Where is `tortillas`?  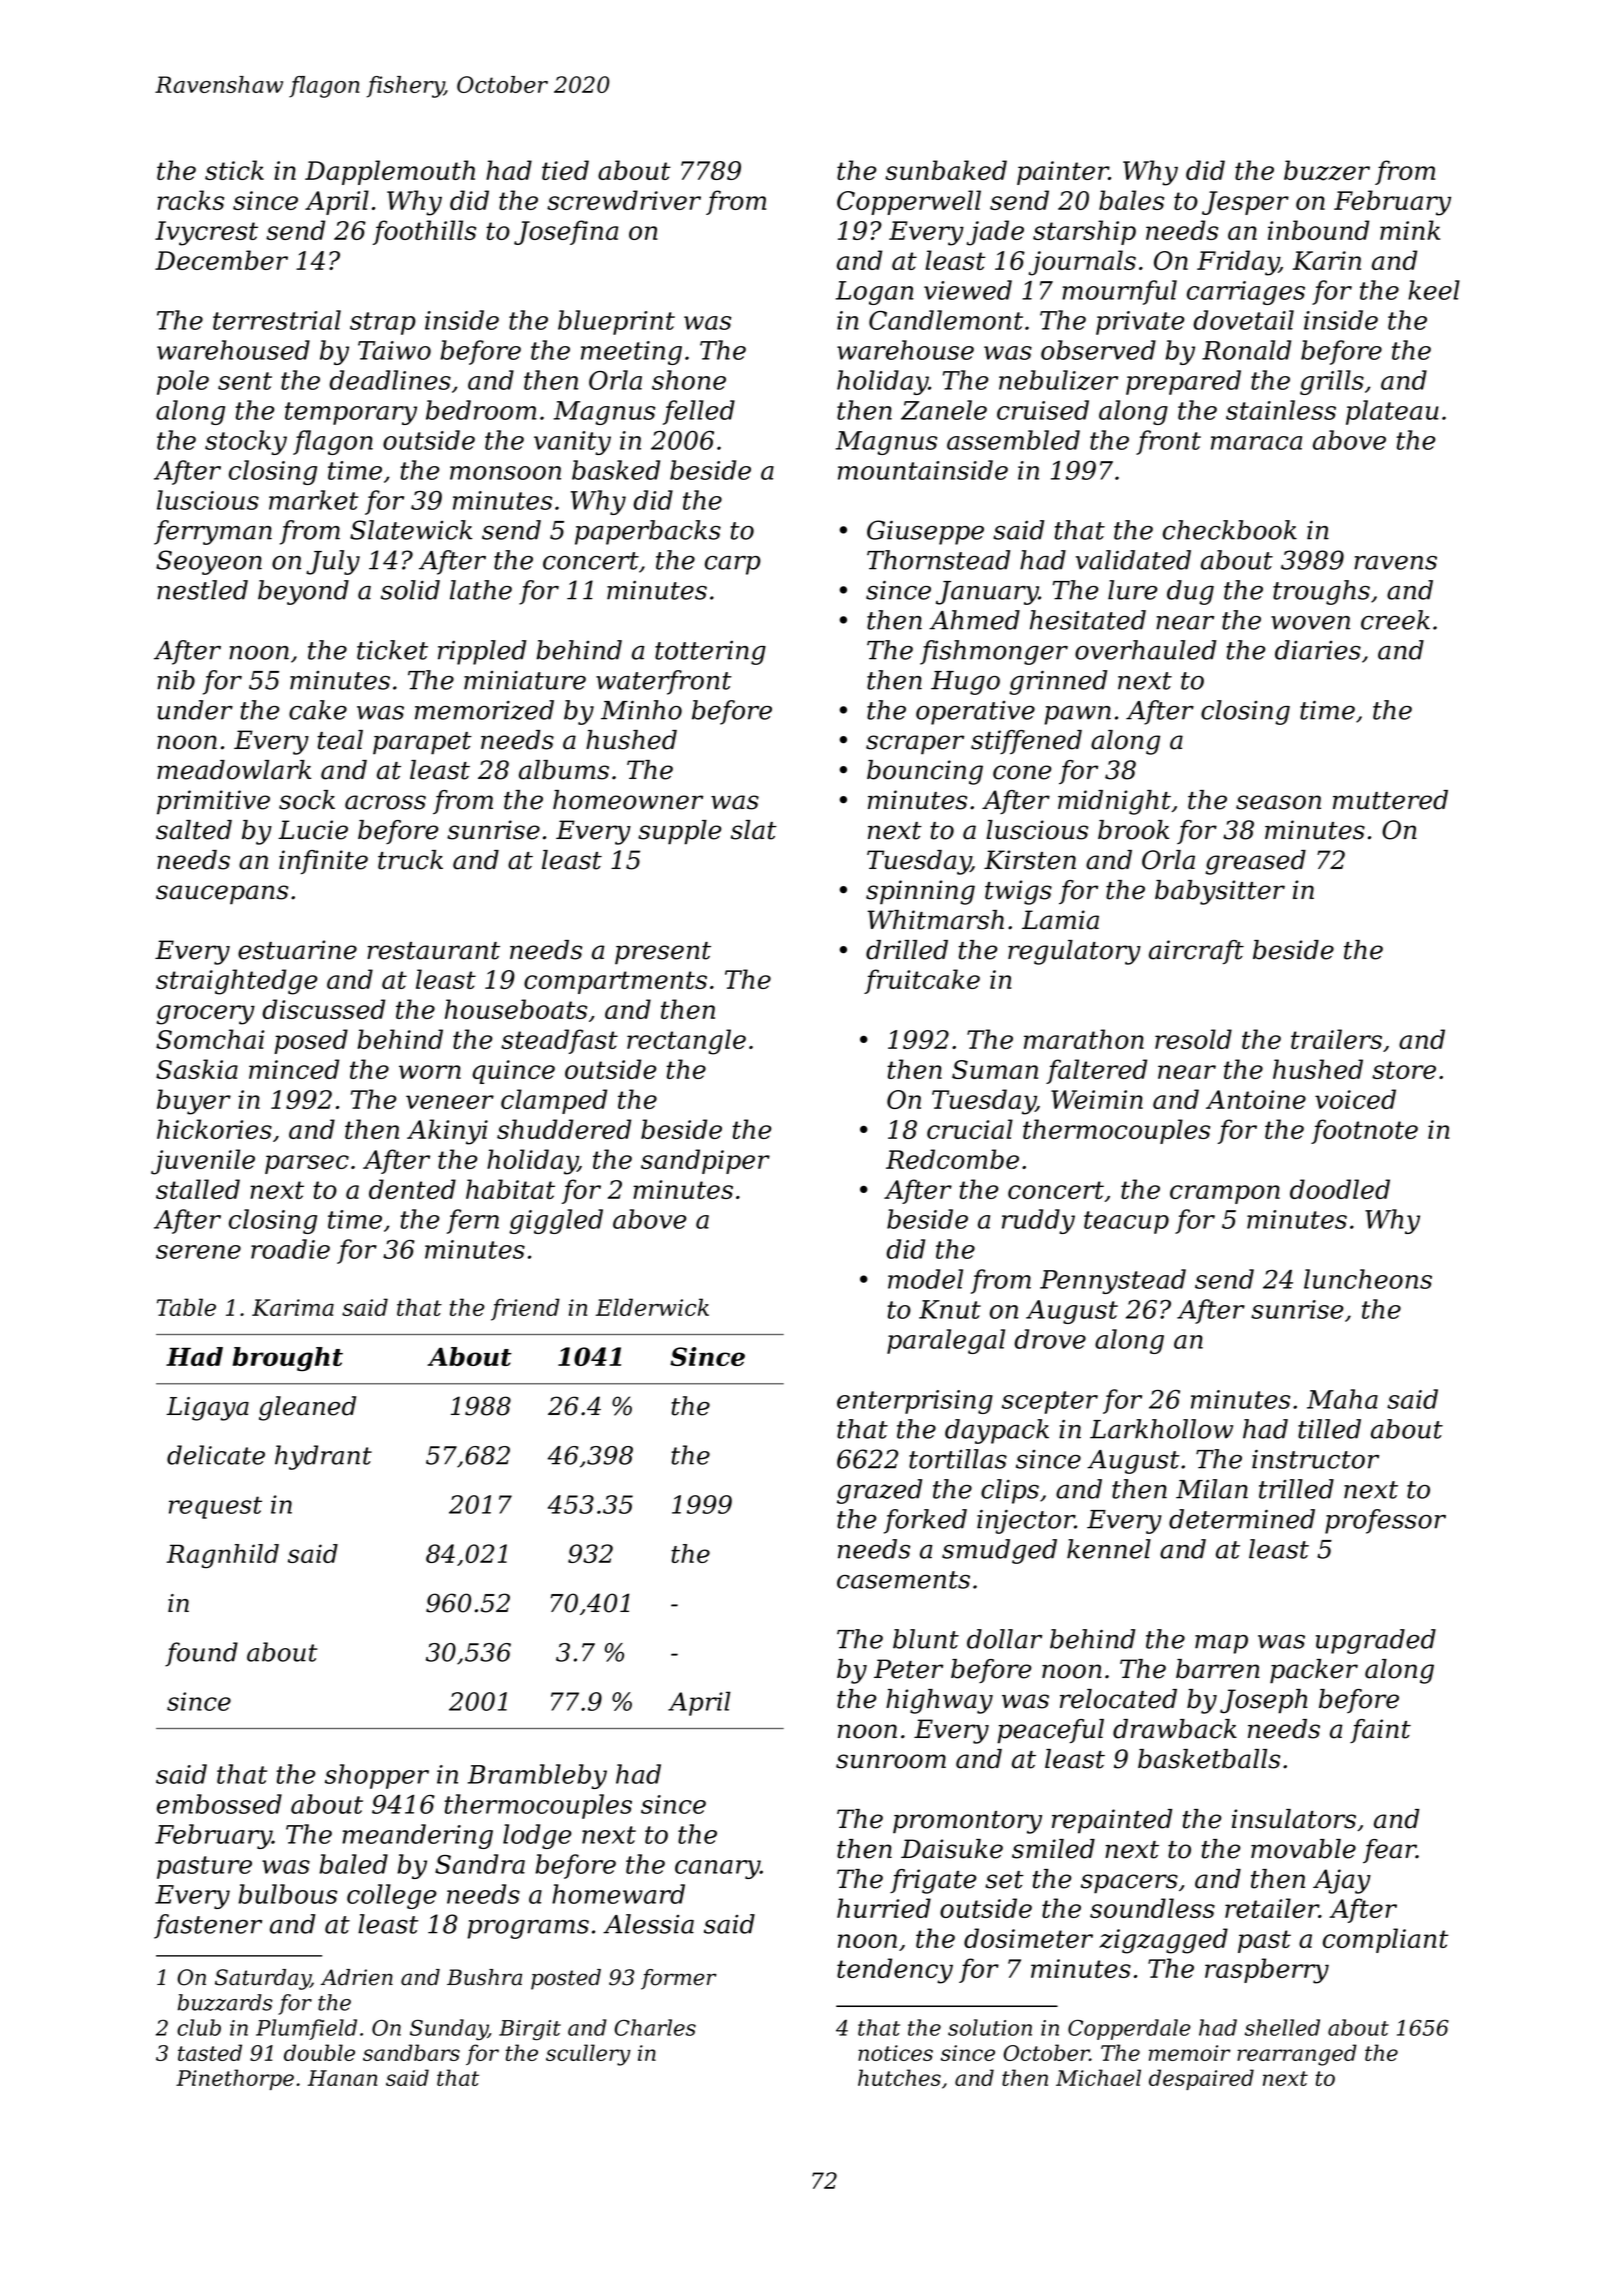 tortillas is located at coordinates (958, 1459).
